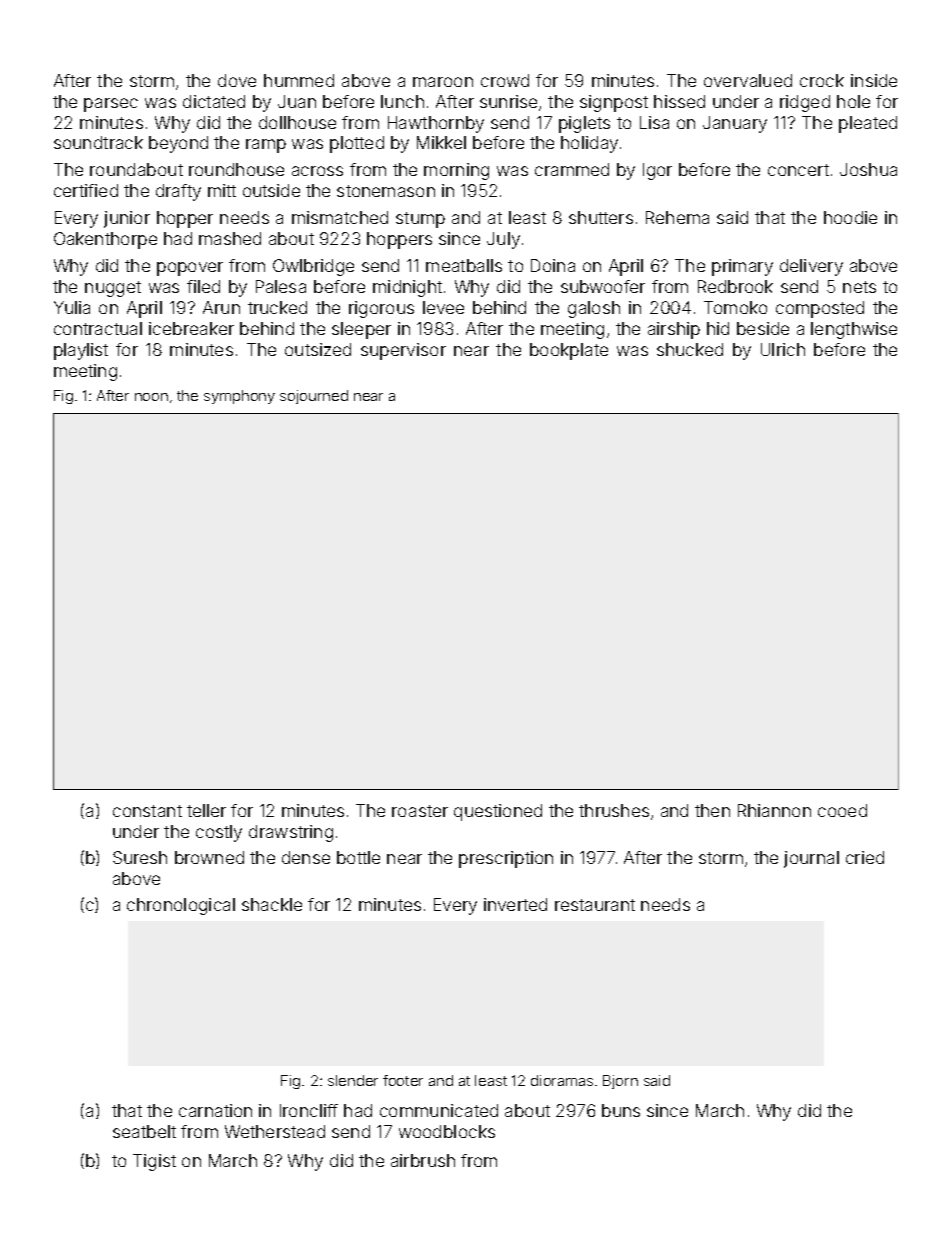  I want to click on supervisor, so click(403, 351).
